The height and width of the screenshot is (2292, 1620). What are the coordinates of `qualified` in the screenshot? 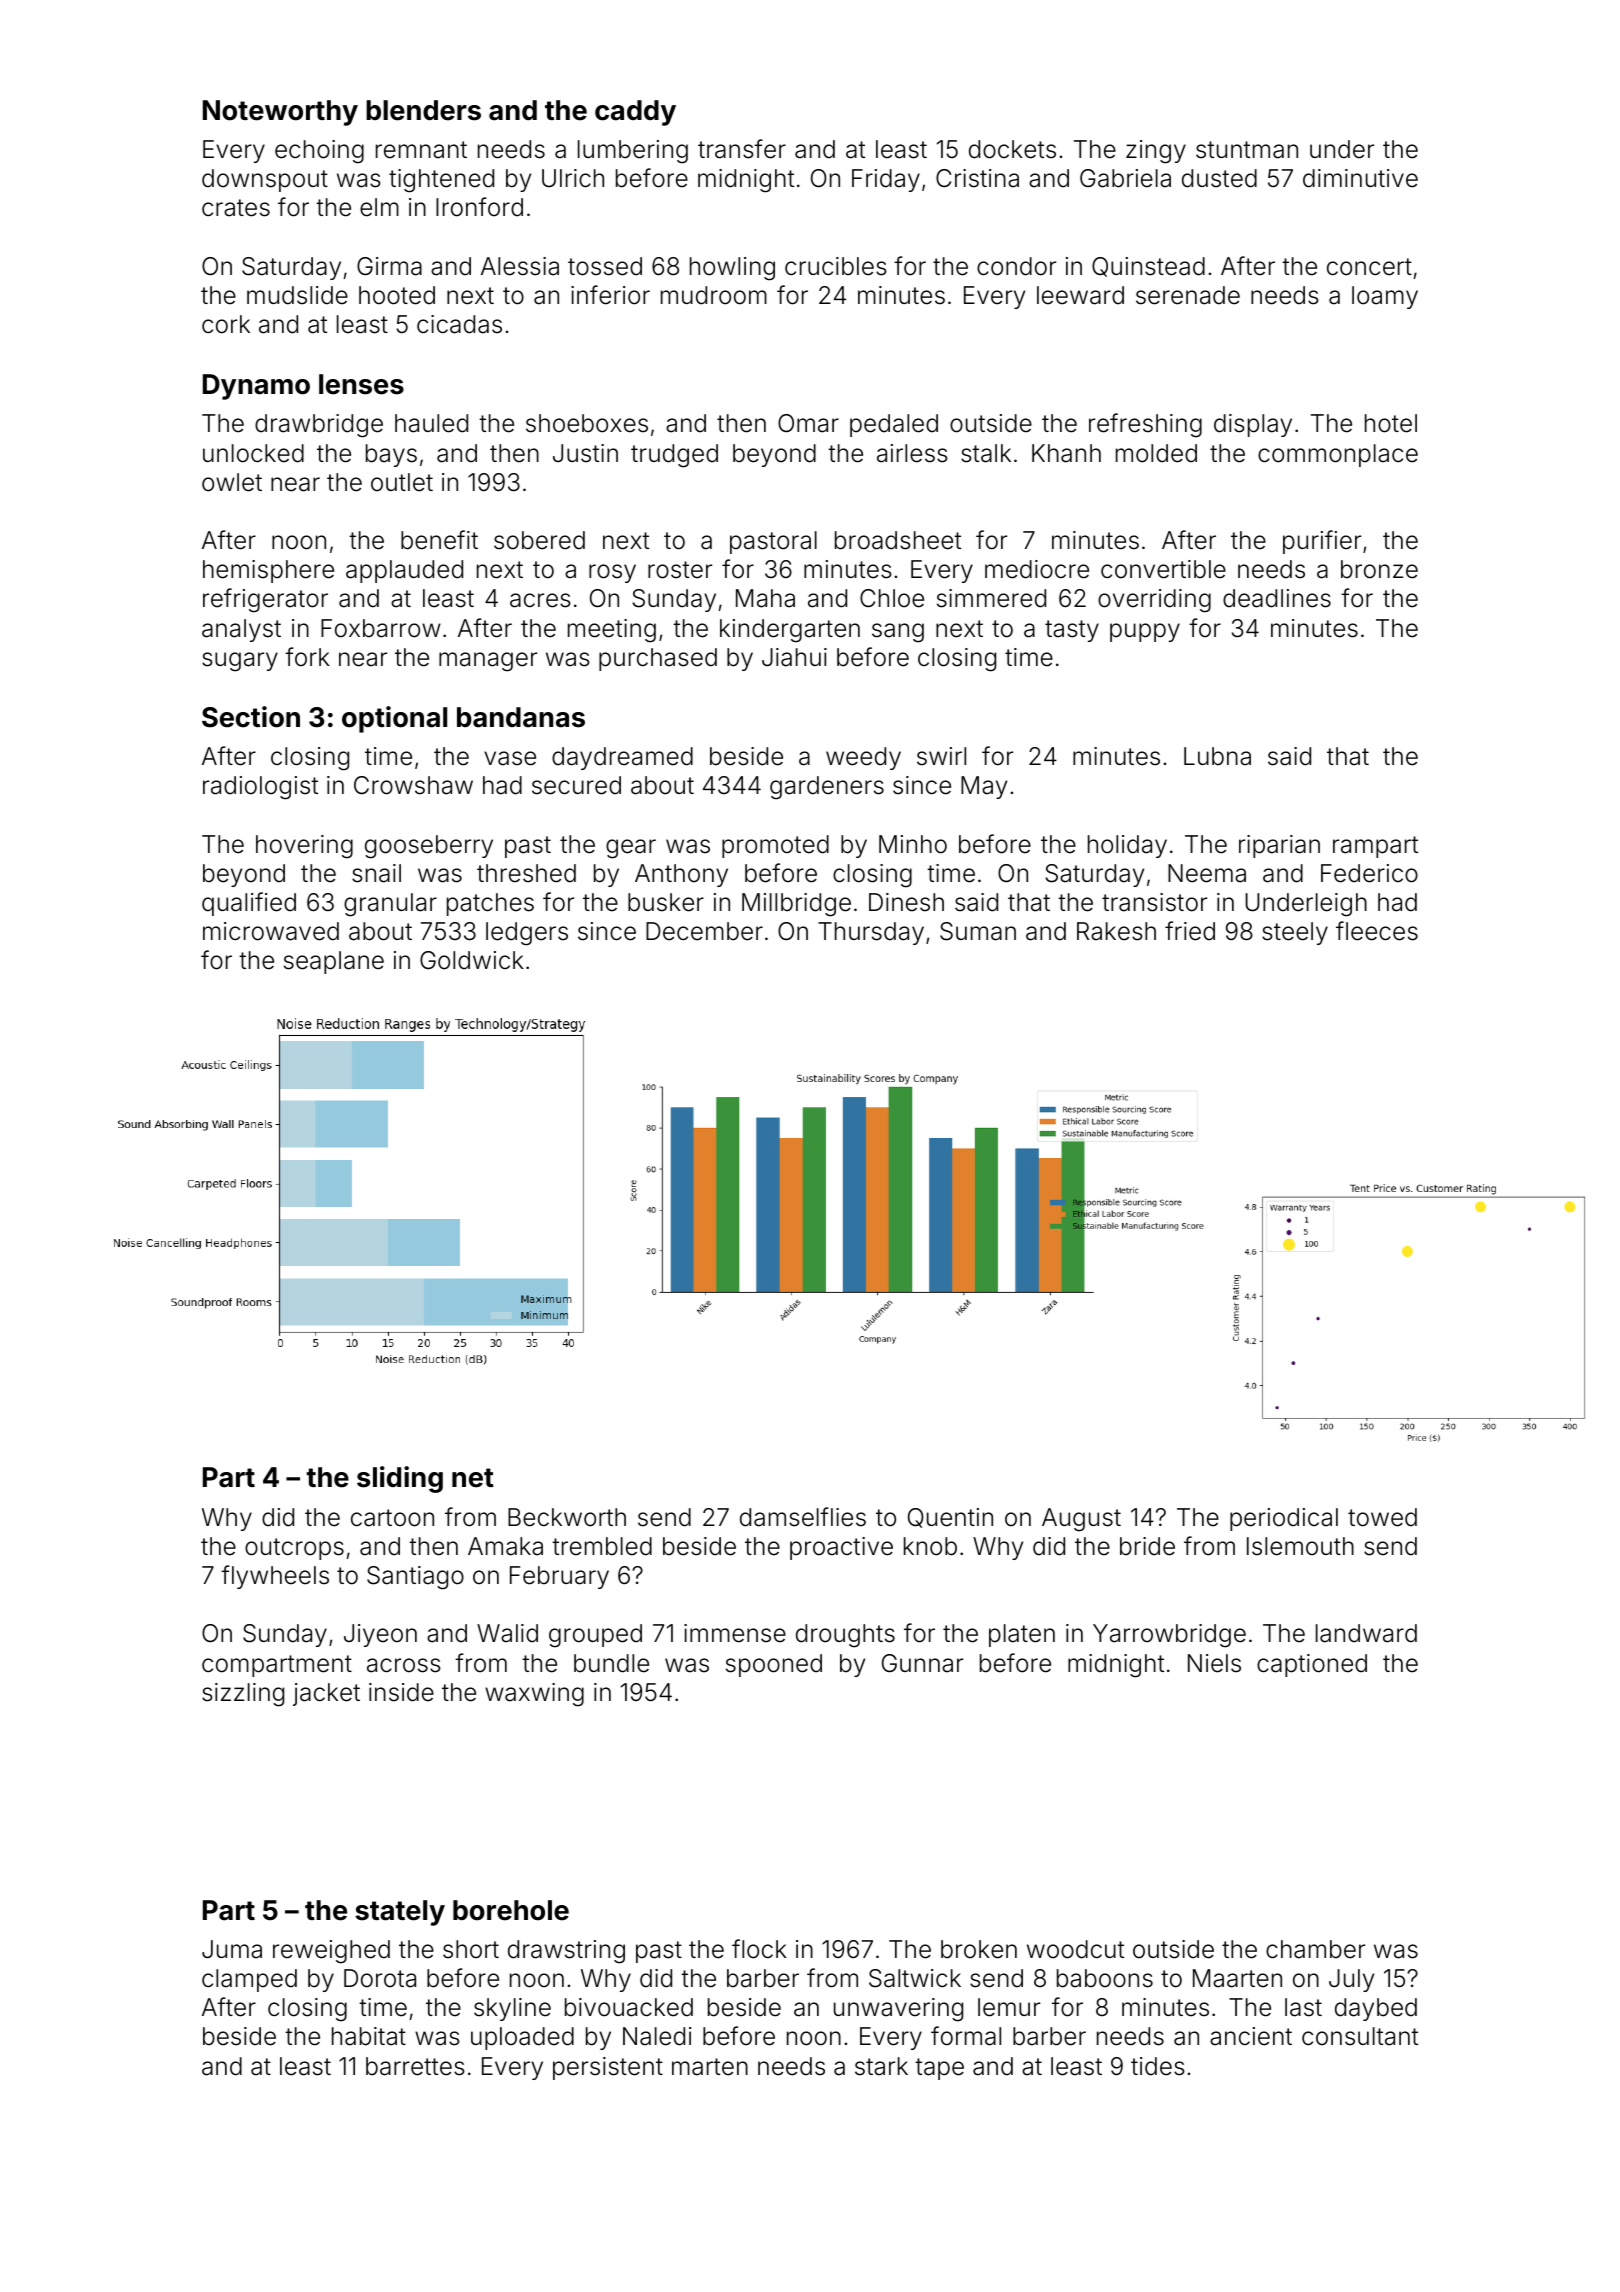 It's located at (249, 904).
